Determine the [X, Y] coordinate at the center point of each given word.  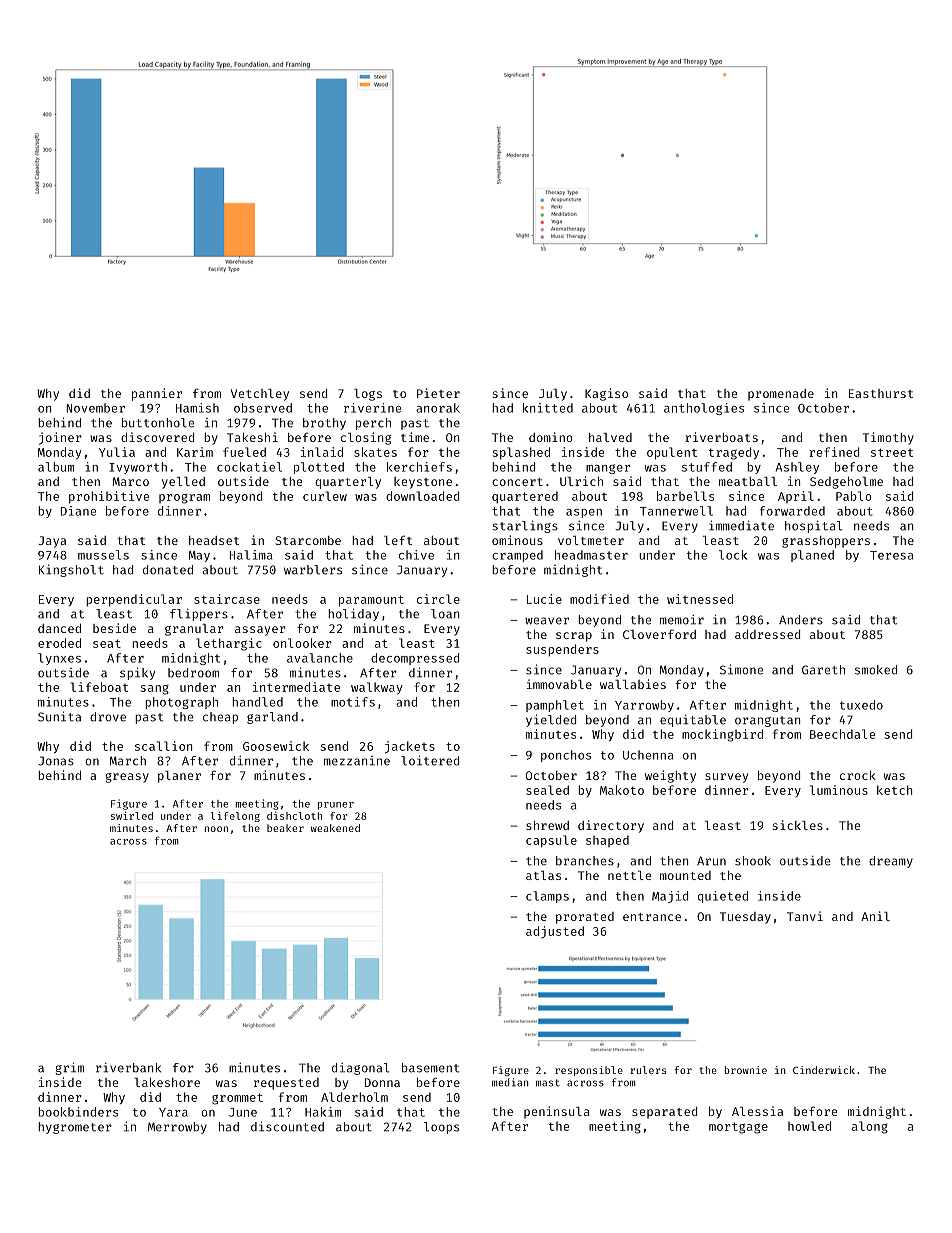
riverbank [128, 1068]
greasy [127, 778]
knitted [548, 408]
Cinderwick [824, 1070]
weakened [335, 828]
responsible [589, 1071]
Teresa [891, 555]
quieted [723, 897]
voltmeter [591, 540]
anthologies [704, 409]
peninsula [557, 1112]
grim [69, 1068]
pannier [157, 394]
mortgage [738, 1128]
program [184, 499]
